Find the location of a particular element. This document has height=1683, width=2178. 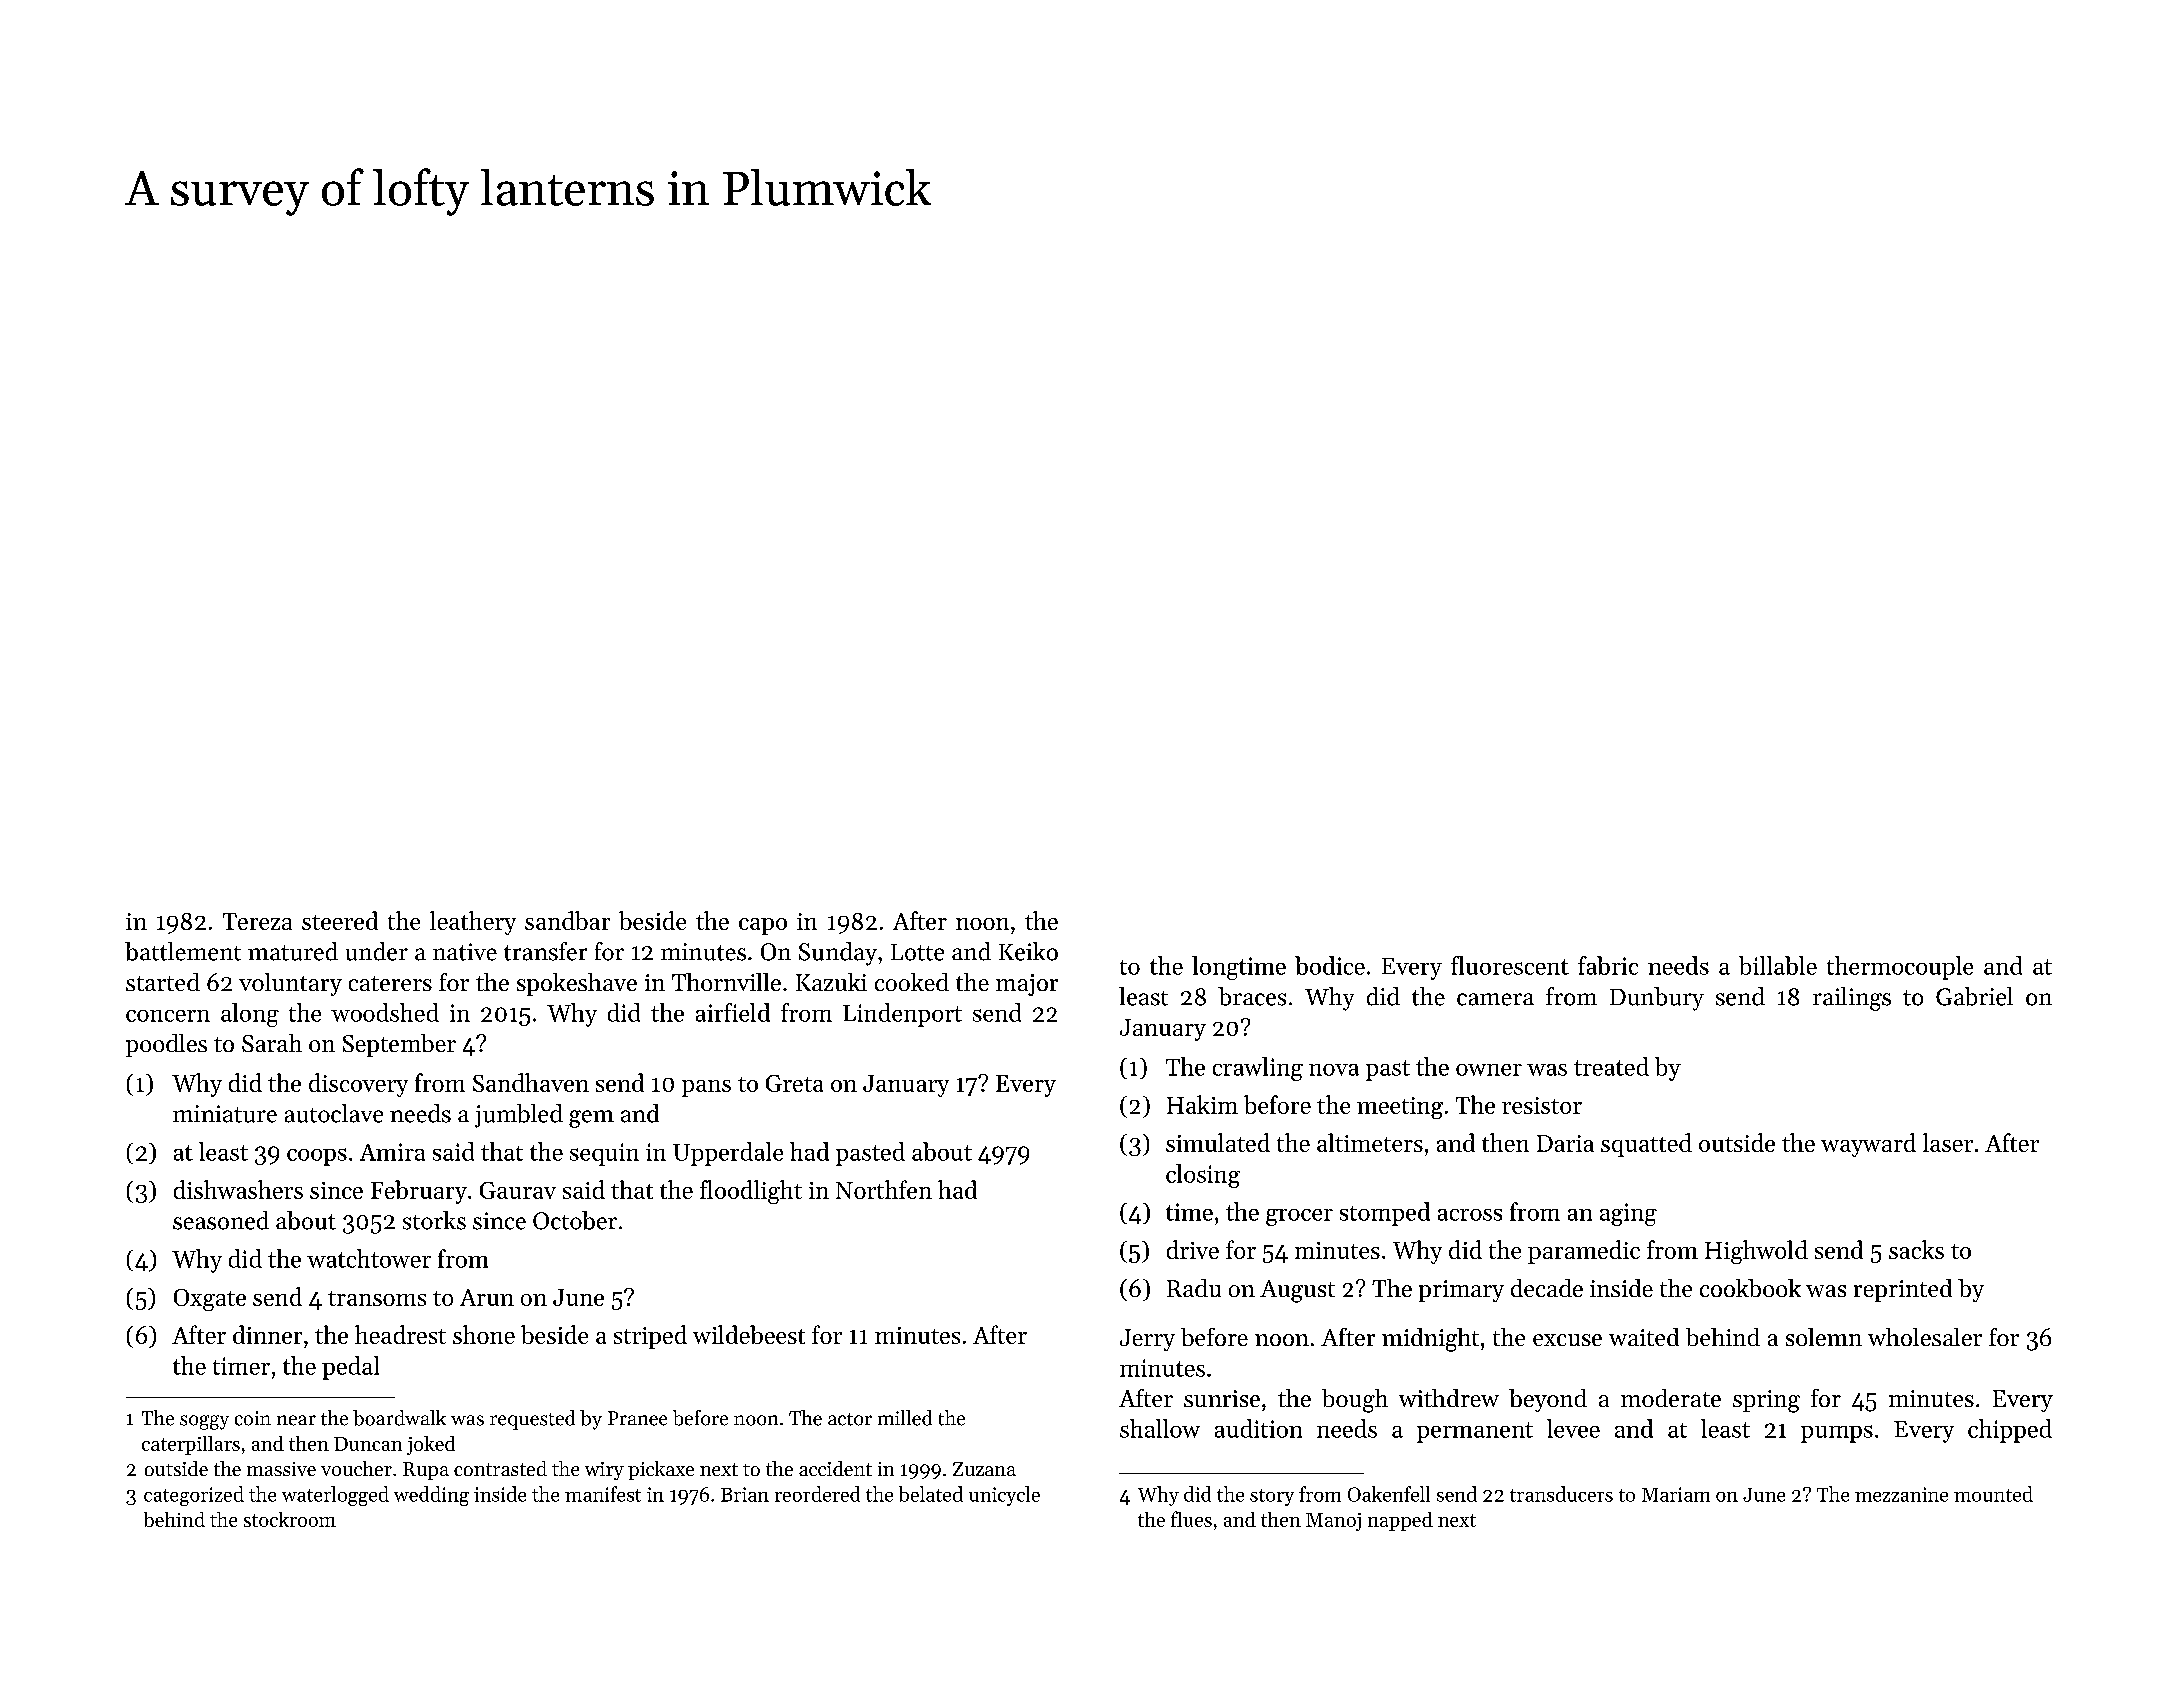

Thornville is located at coordinates (726, 982).
